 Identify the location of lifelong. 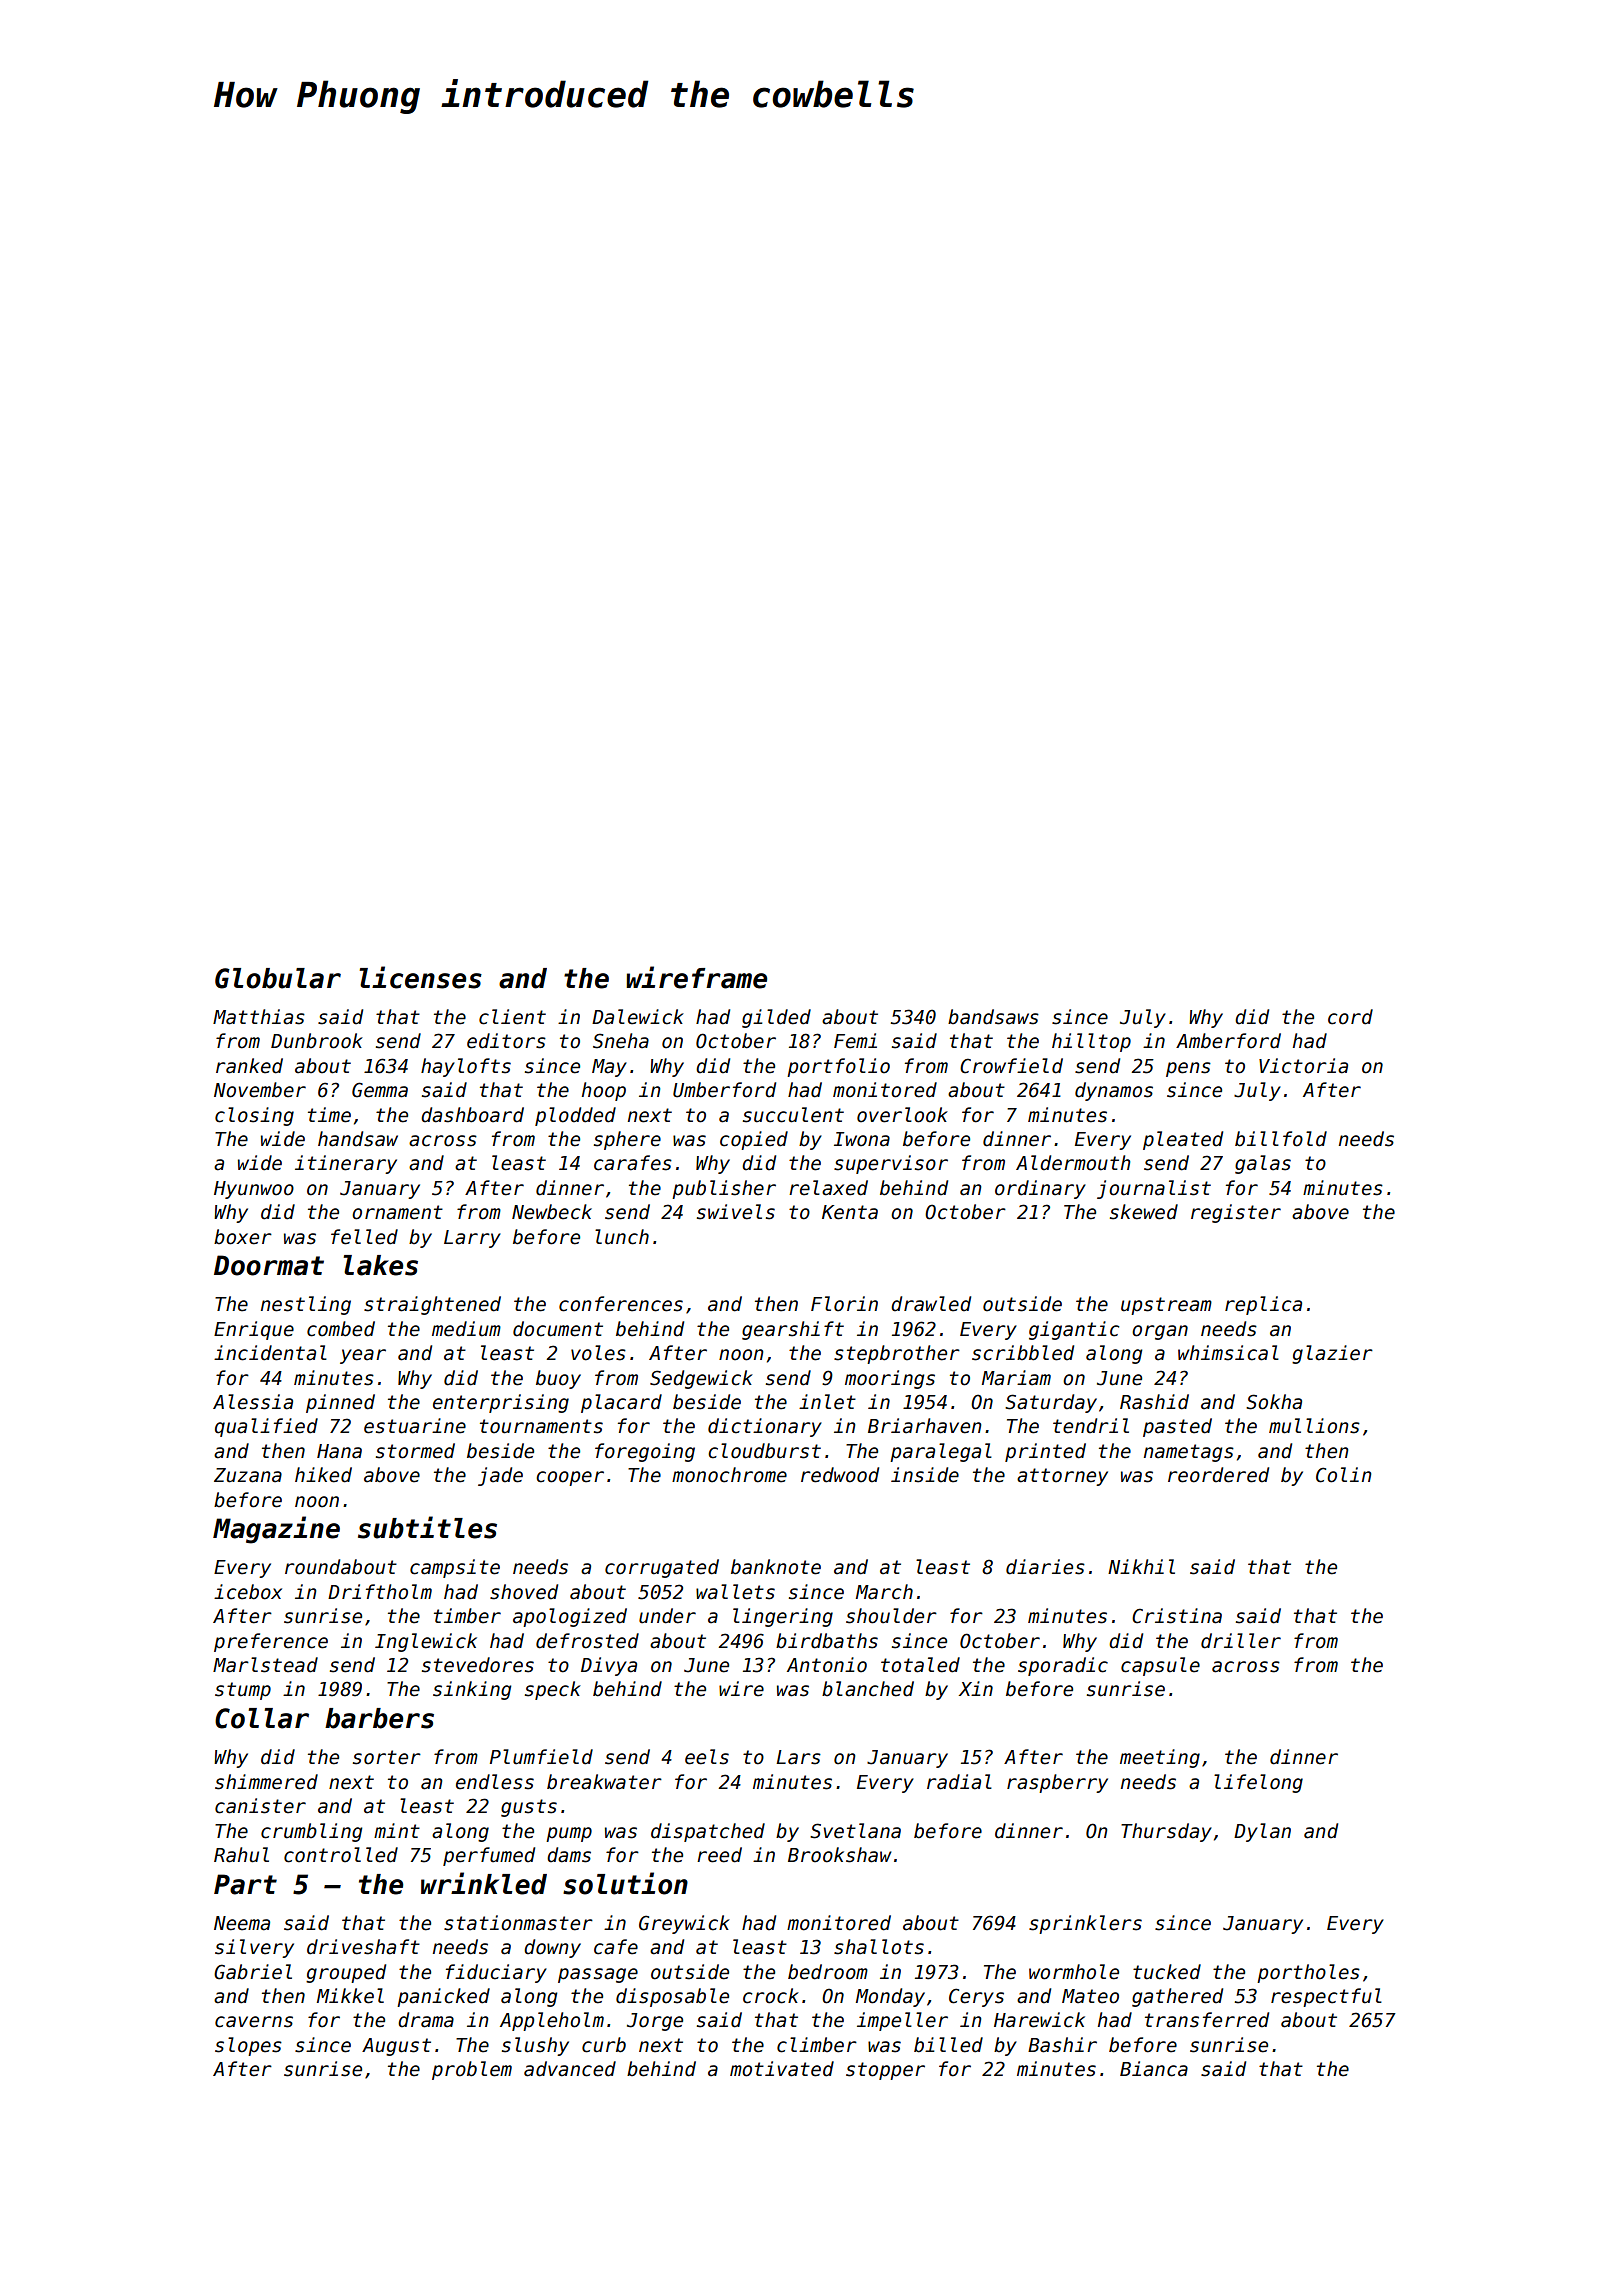
(1258, 1783).
